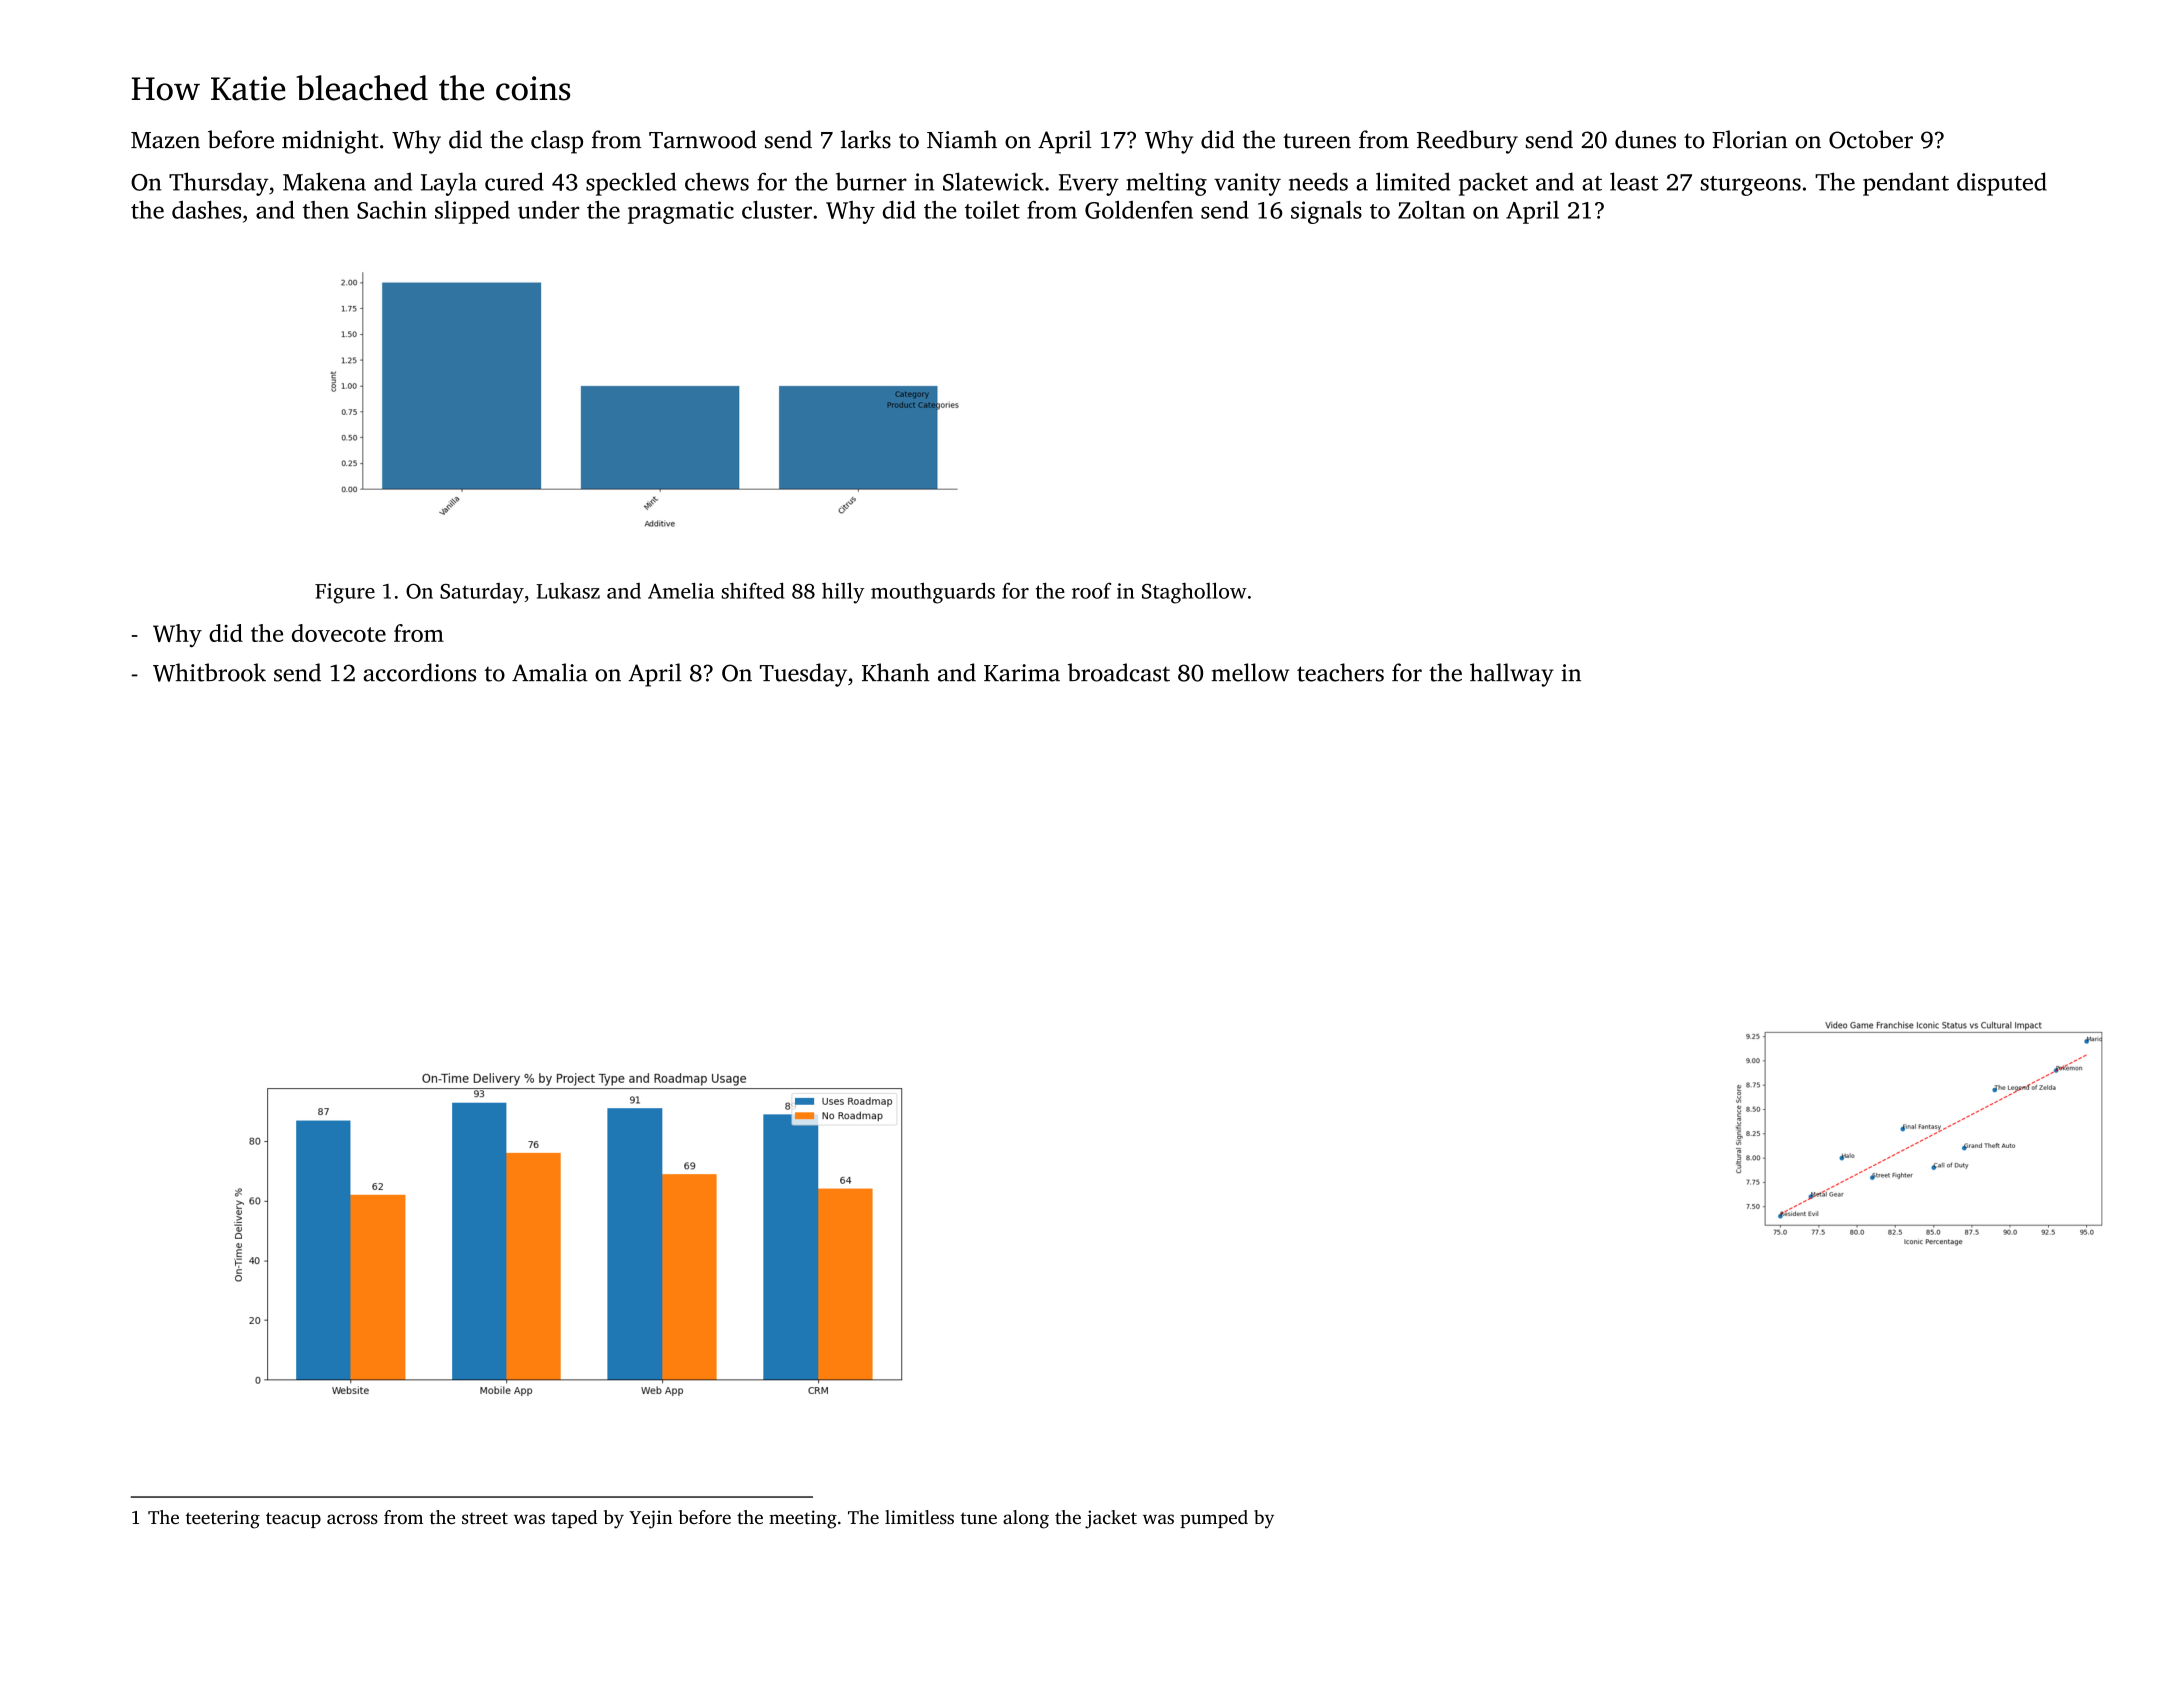 The image size is (2178, 1683). I want to click on burner, so click(871, 181).
